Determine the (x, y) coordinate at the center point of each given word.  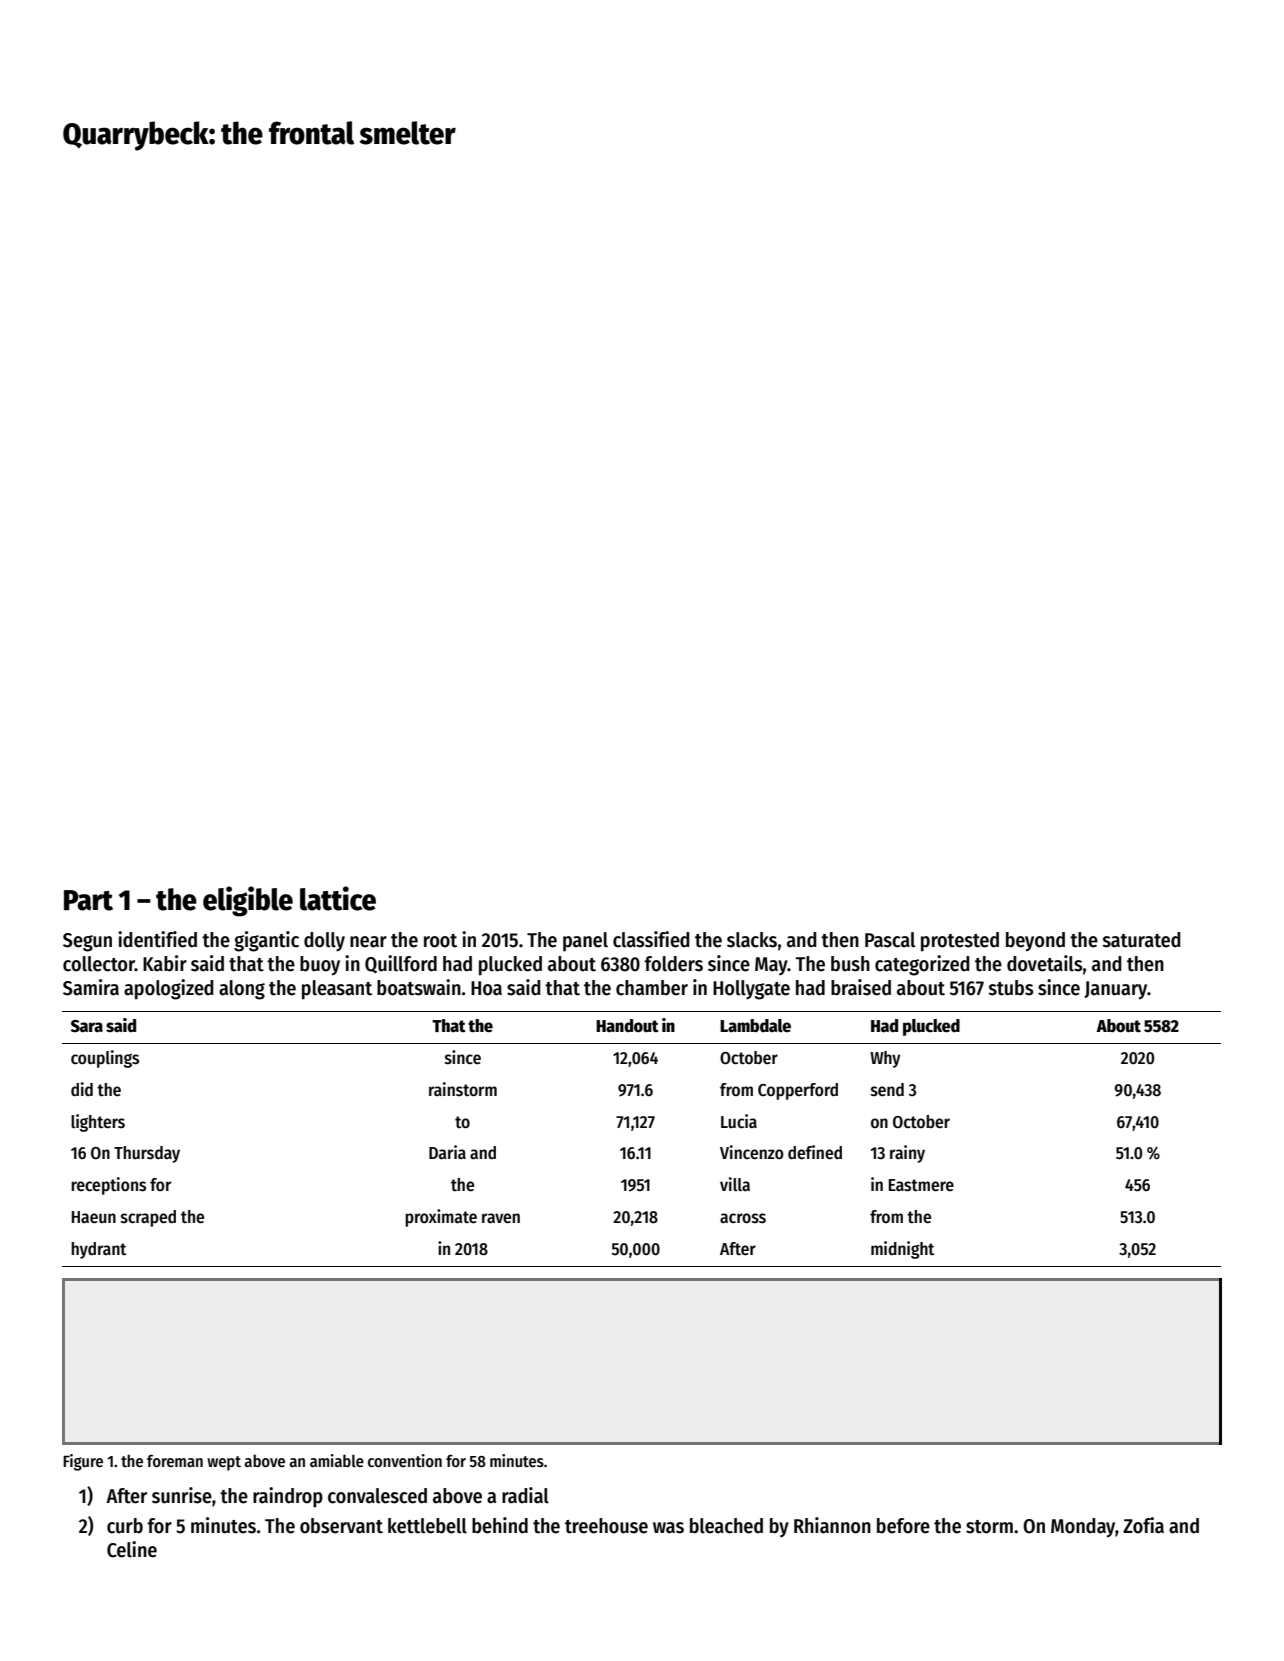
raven (501, 1218)
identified (157, 939)
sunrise (182, 1495)
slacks (752, 940)
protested (960, 942)
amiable (337, 1460)
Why (885, 1059)
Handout (627, 1026)
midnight (902, 1250)
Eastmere (921, 1185)
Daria (447, 1152)
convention (405, 1460)
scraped (148, 1218)
